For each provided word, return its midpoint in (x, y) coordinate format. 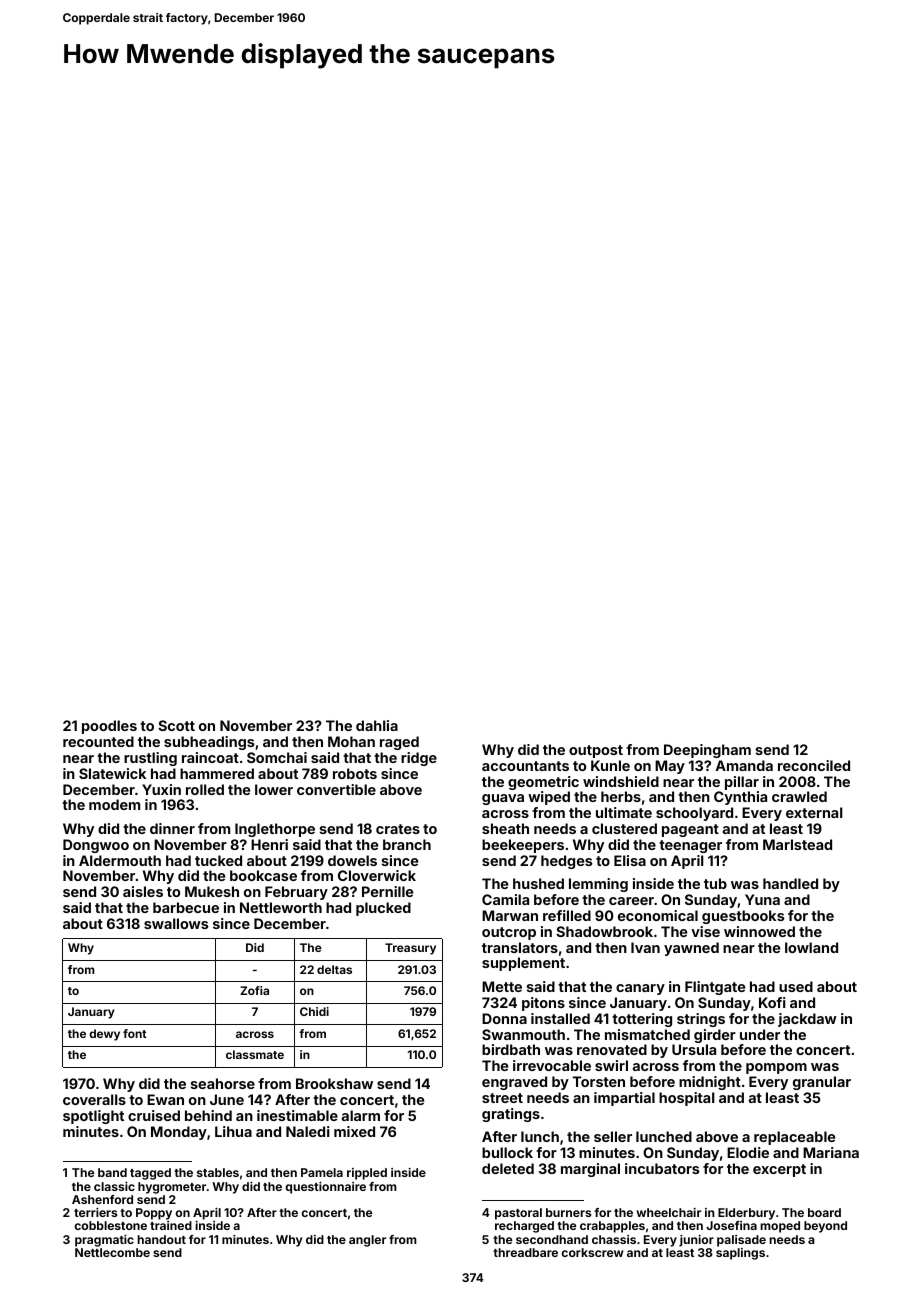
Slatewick (112, 773)
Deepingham (707, 751)
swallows (176, 923)
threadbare (525, 1252)
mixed (354, 1131)
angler (367, 1241)
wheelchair (668, 1212)
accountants (525, 766)
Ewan (165, 1099)
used (796, 986)
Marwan (510, 915)
